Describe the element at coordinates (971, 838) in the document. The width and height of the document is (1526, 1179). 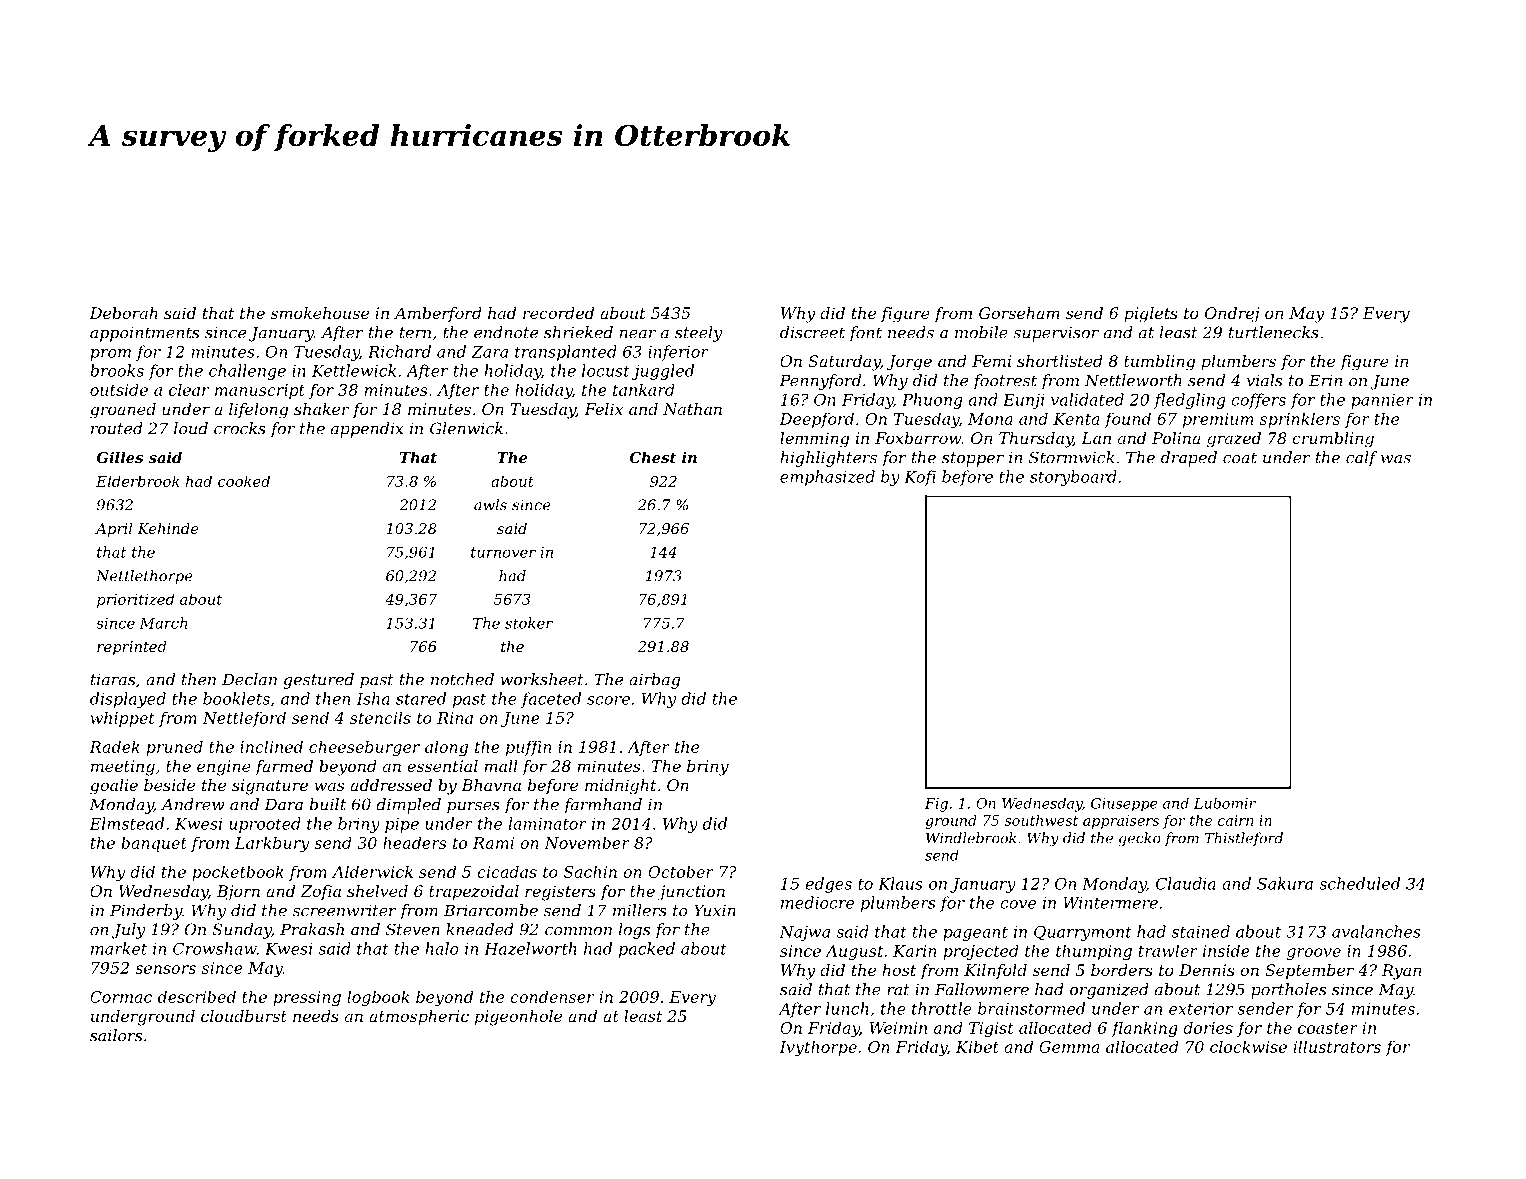
I see `Windlebrook` at that location.
